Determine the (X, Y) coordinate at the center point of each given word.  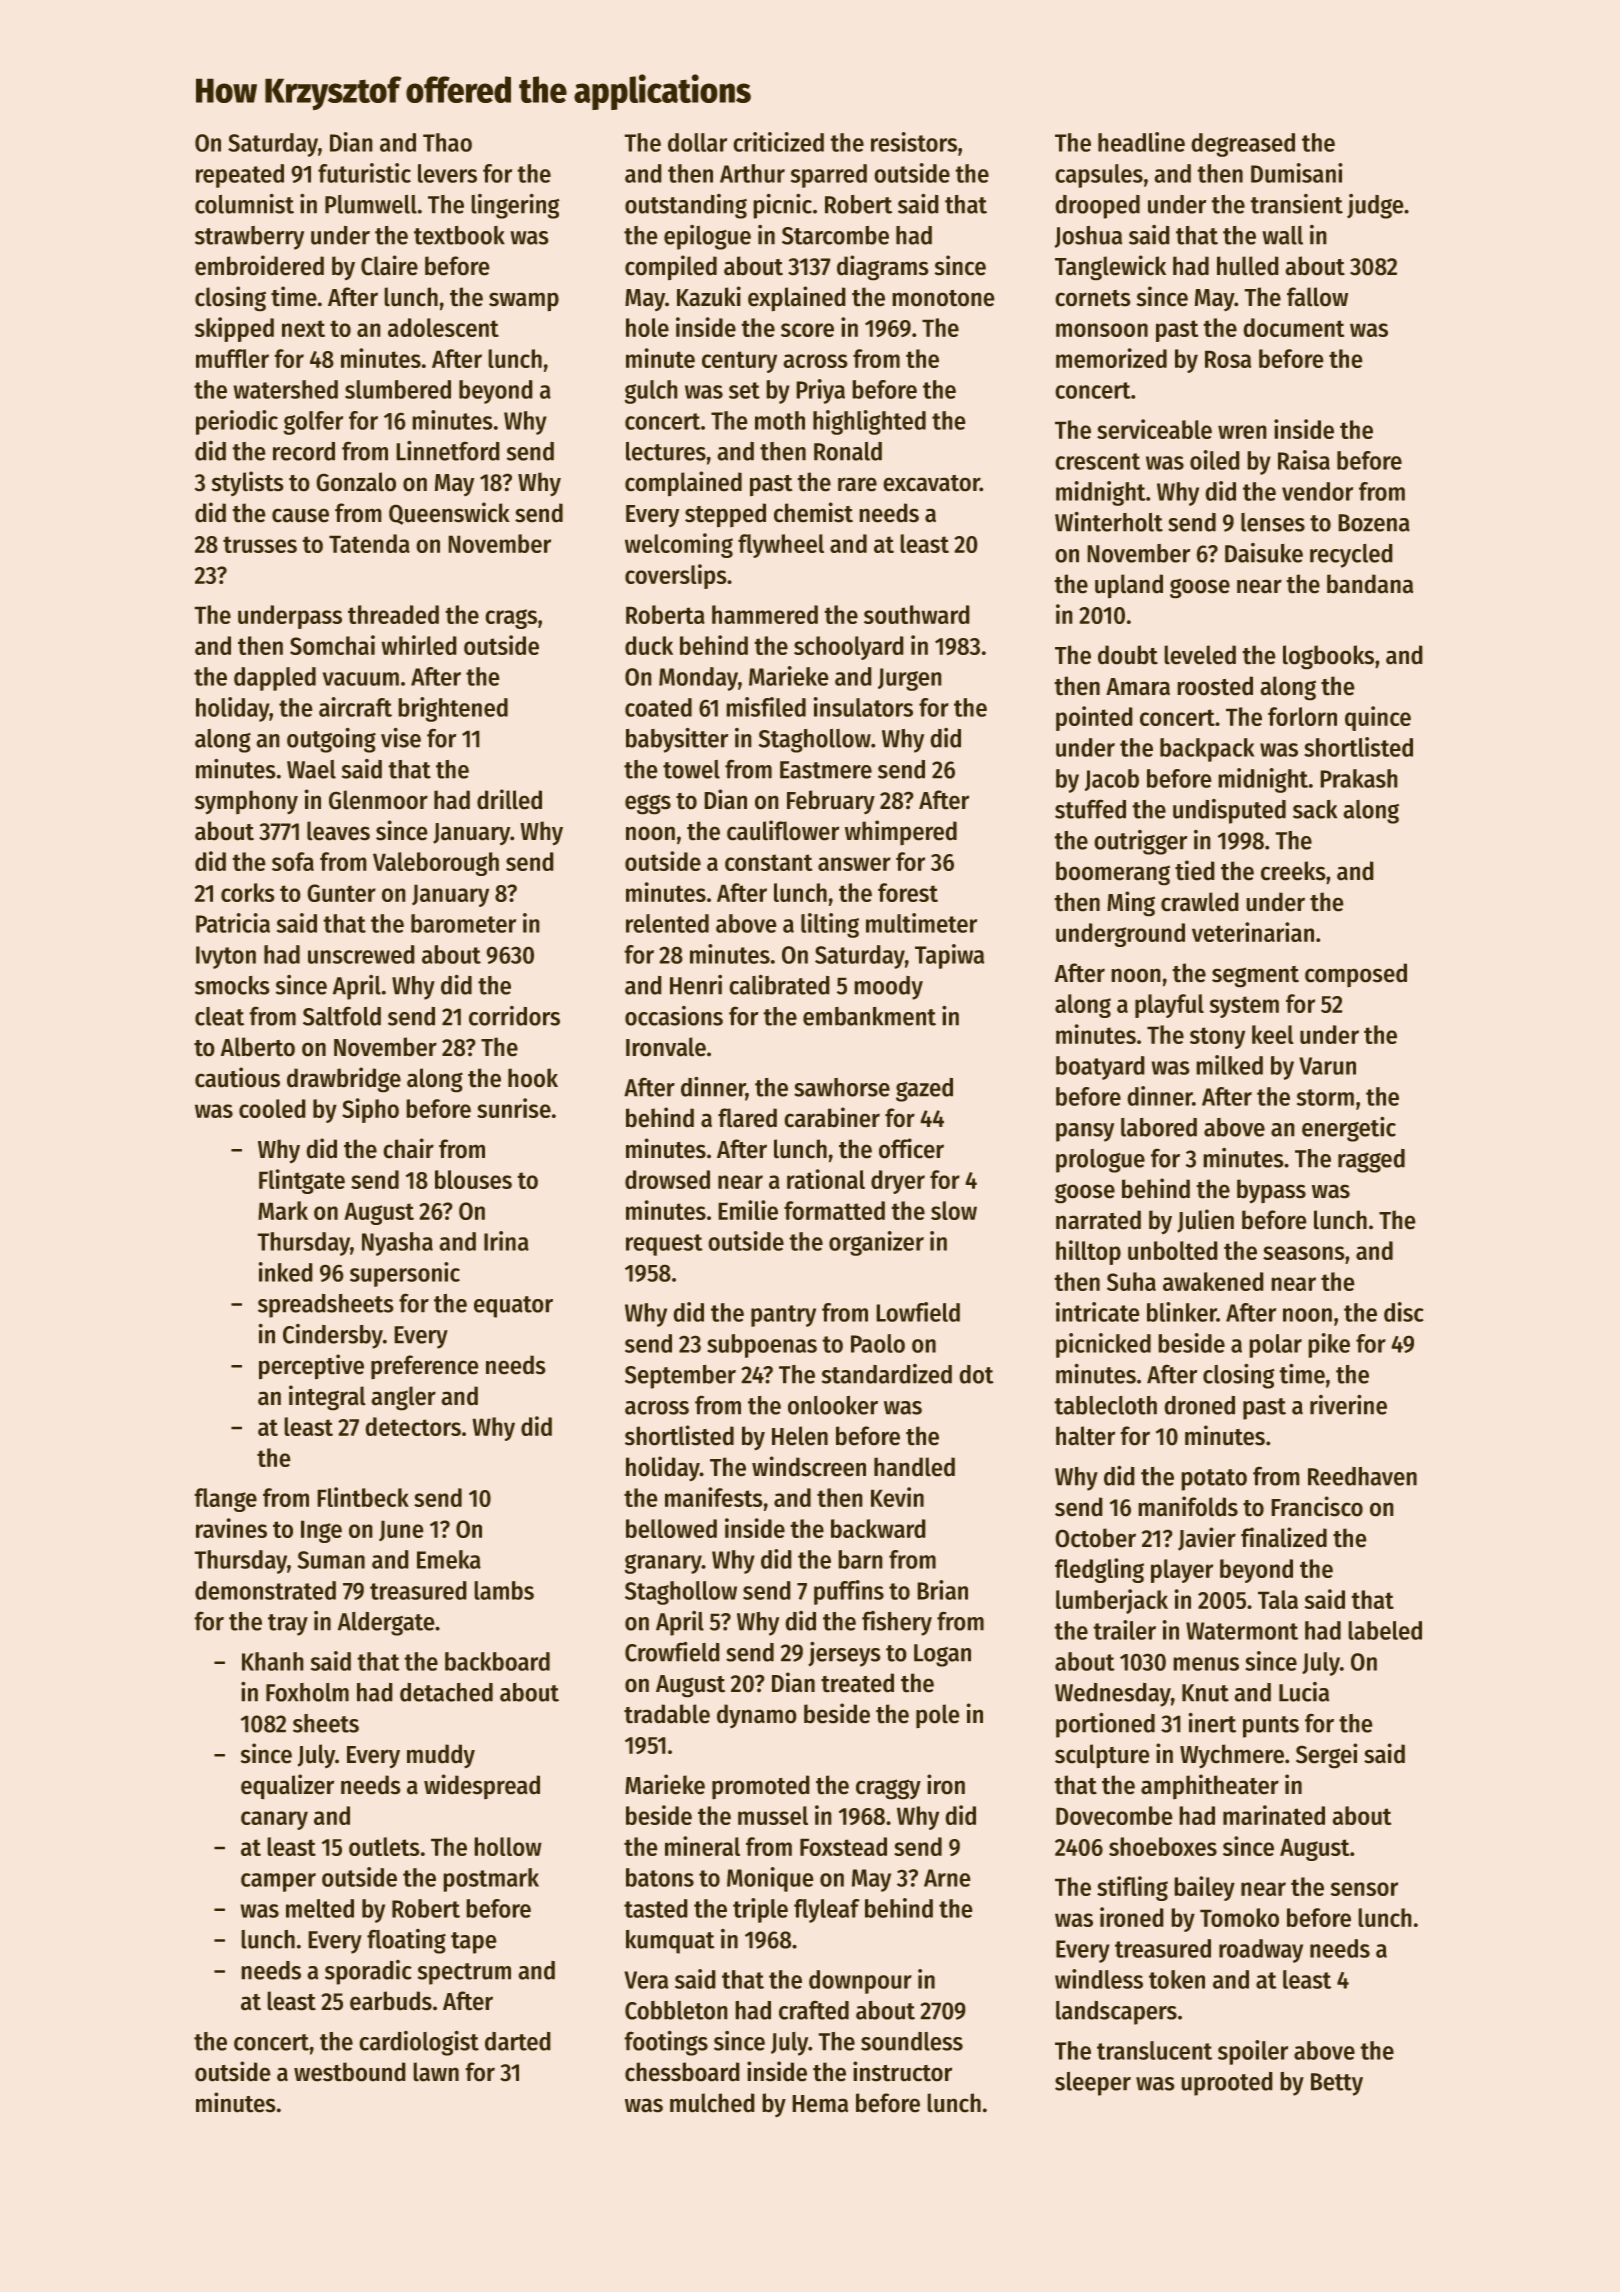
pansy (1085, 1132)
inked (286, 1272)
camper (278, 1882)
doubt (1128, 655)
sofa (293, 861)
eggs (648, 804)
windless (1099, 1979)
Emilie (748, 1210)
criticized (778, 142)
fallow (1317, 297)
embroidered (259, 265)
